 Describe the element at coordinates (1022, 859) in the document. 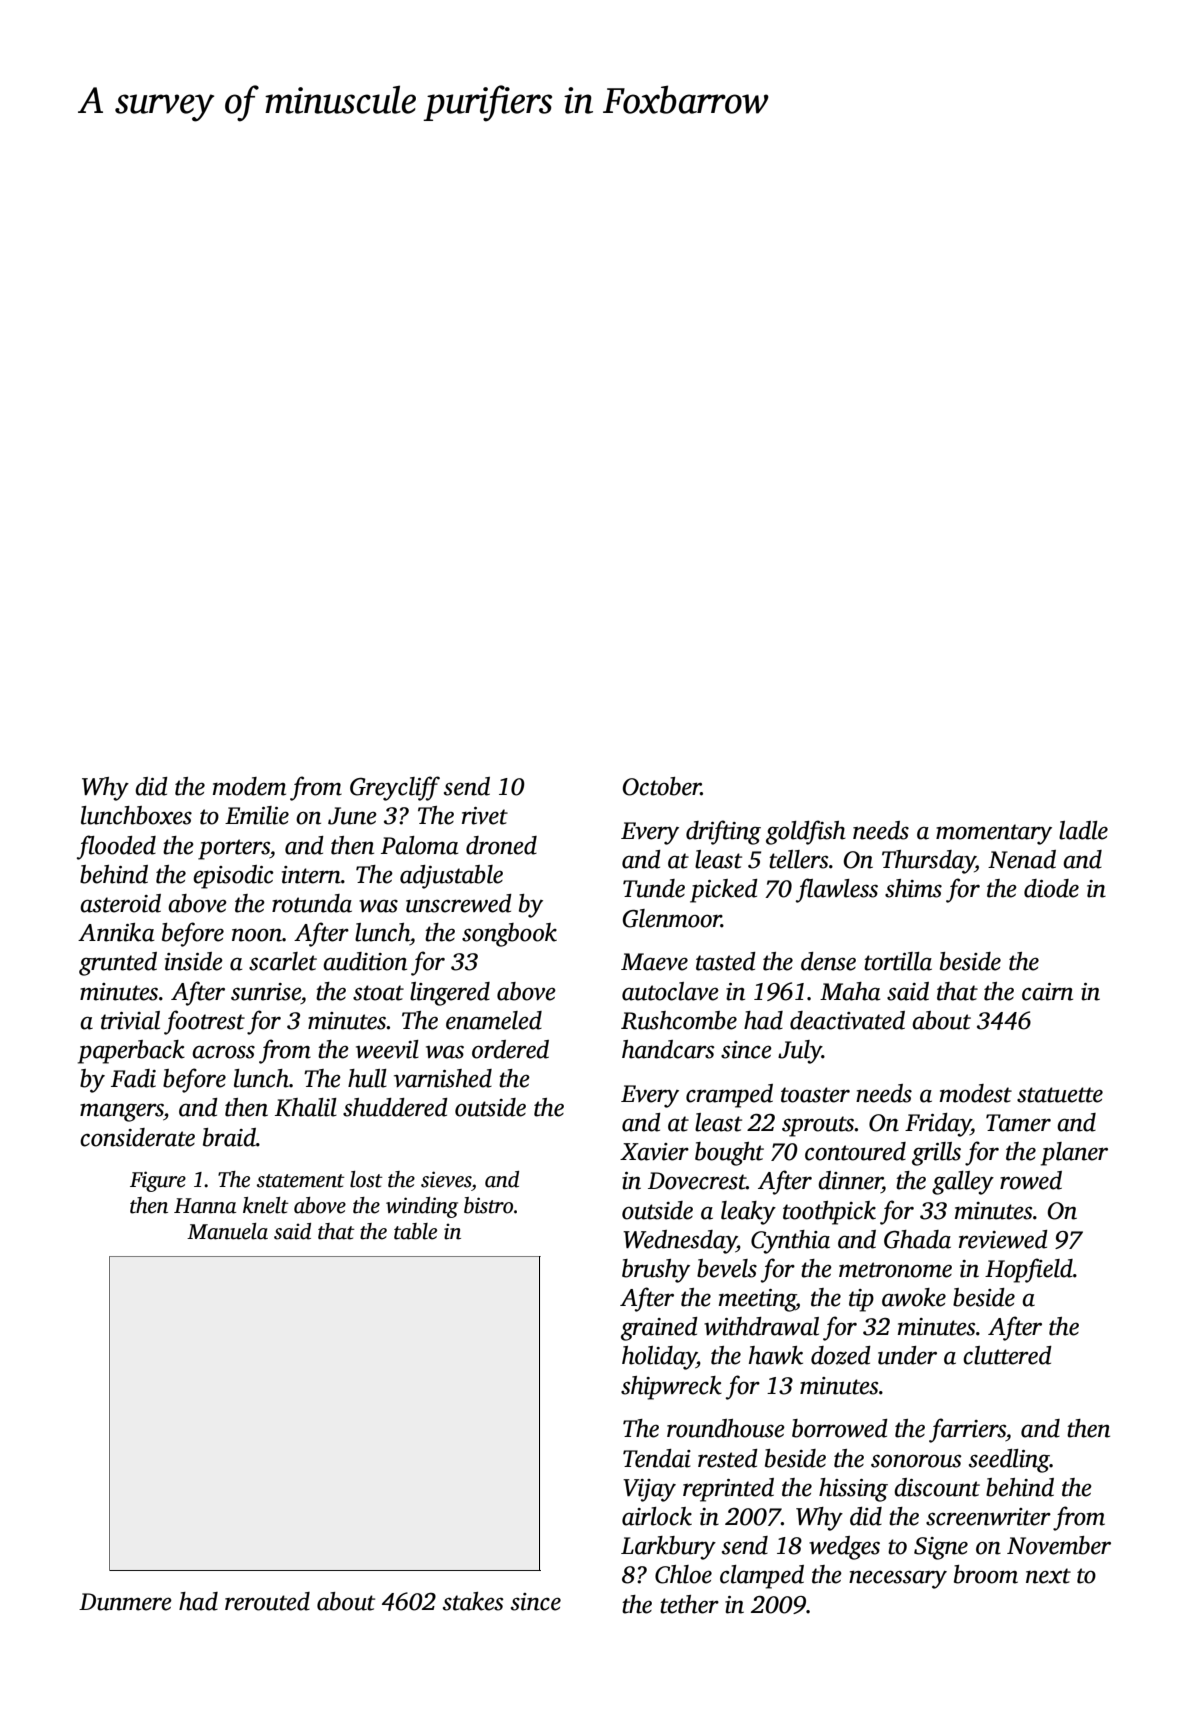

I see `Nenad` at that location.
